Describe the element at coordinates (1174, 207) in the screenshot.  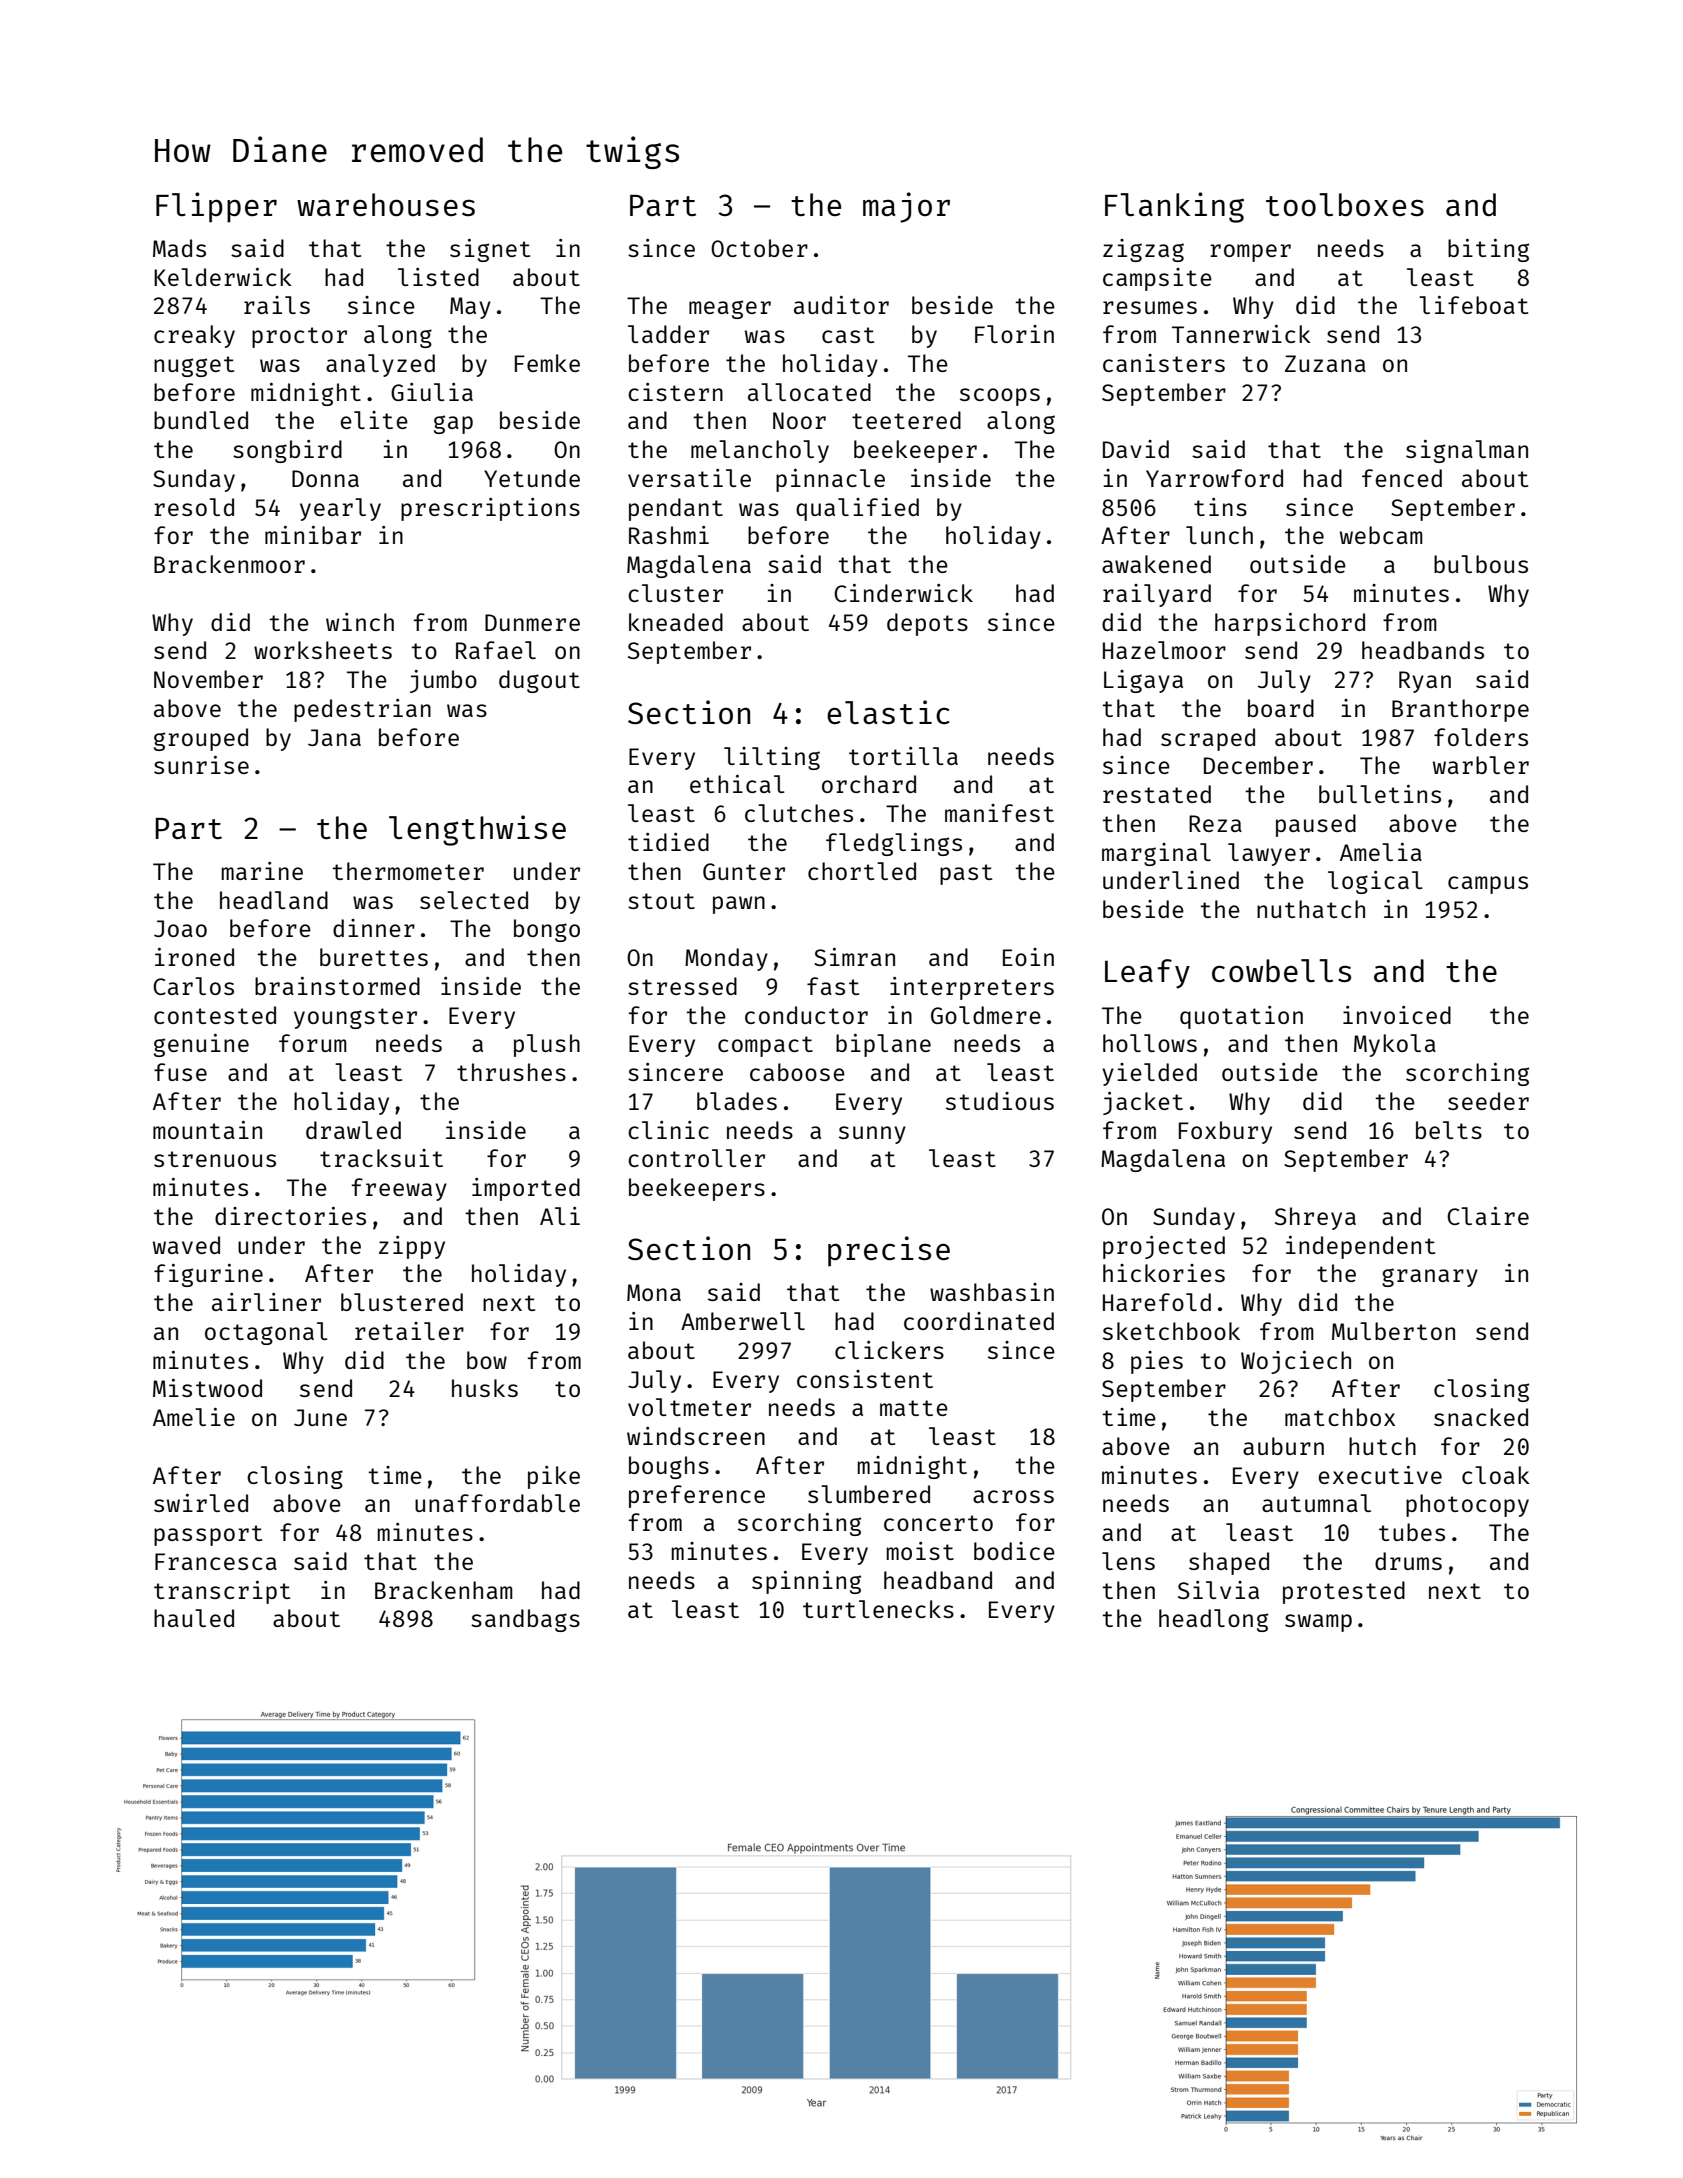
I see `Flanking` at that location.
